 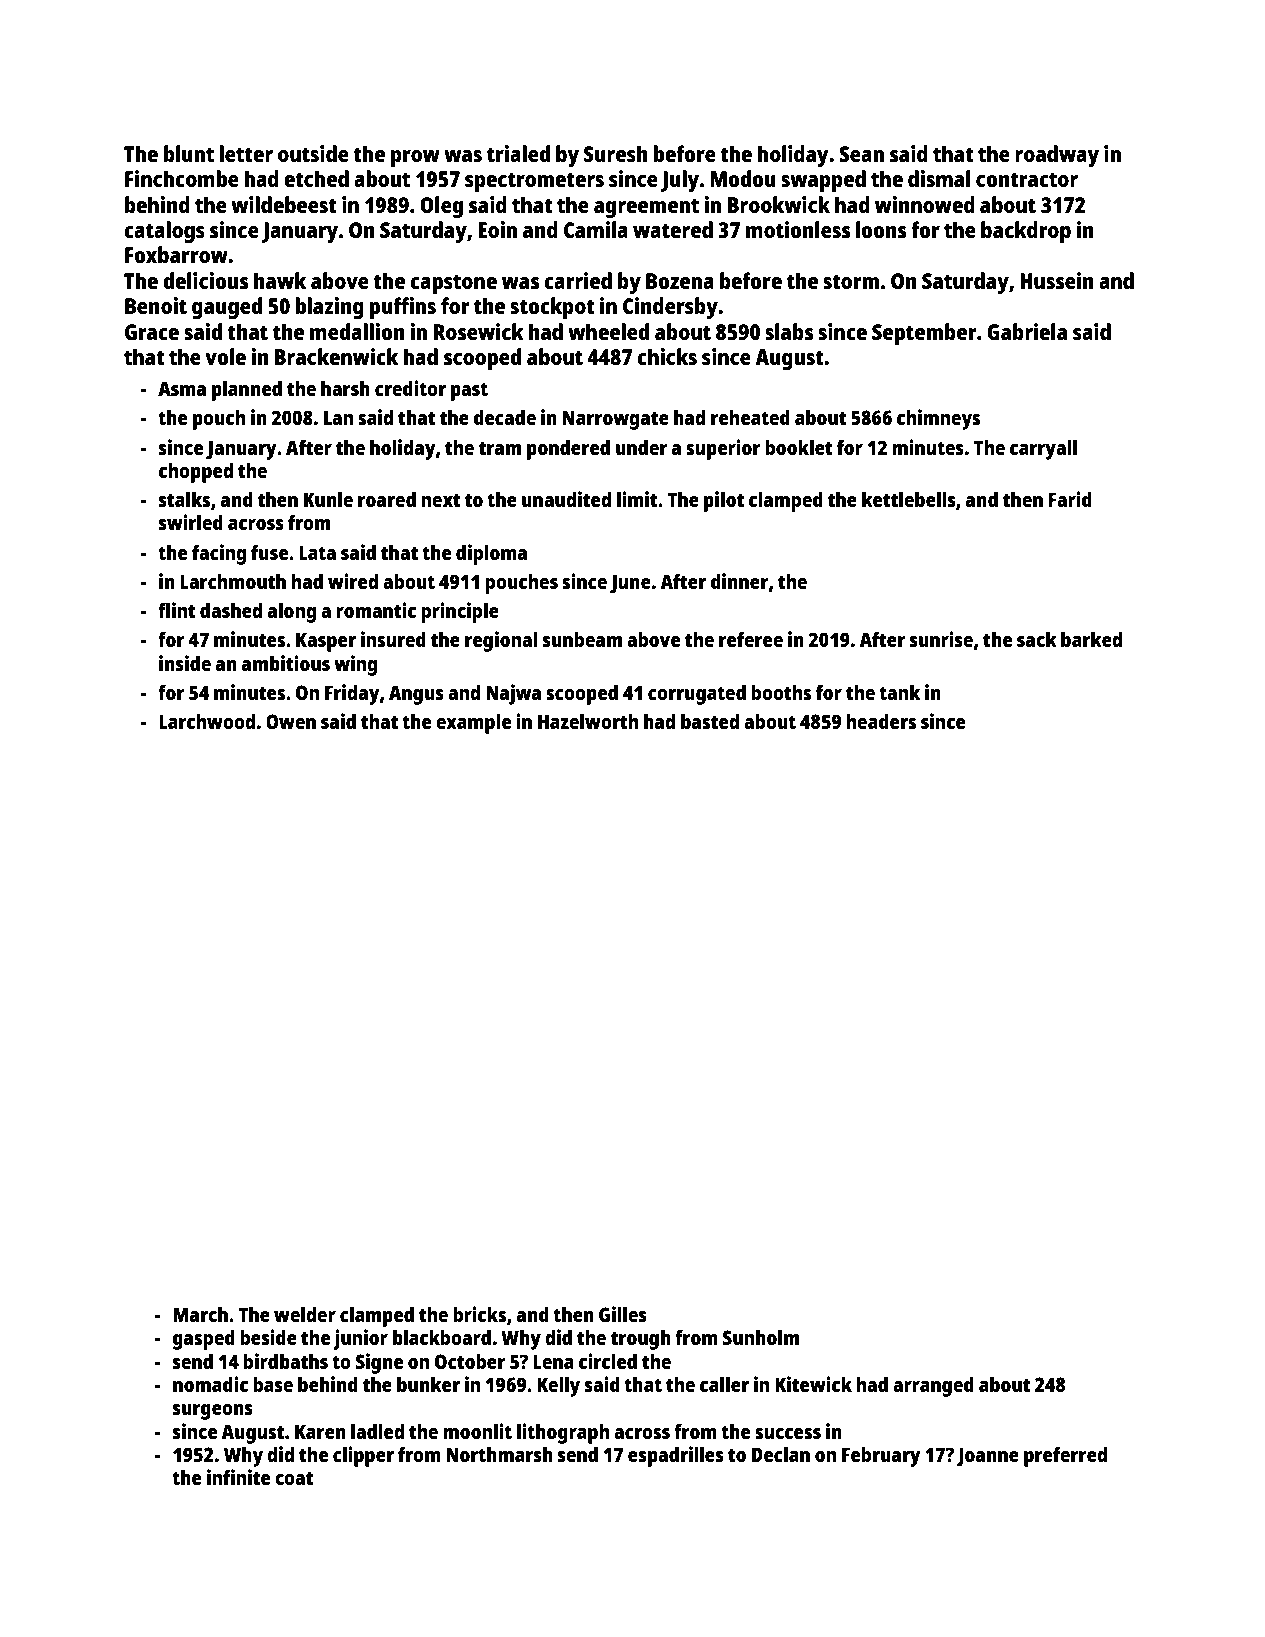 What do you see at coordinates (441, 500) in the page?
I see `next` at bounding box center [441, 500].
